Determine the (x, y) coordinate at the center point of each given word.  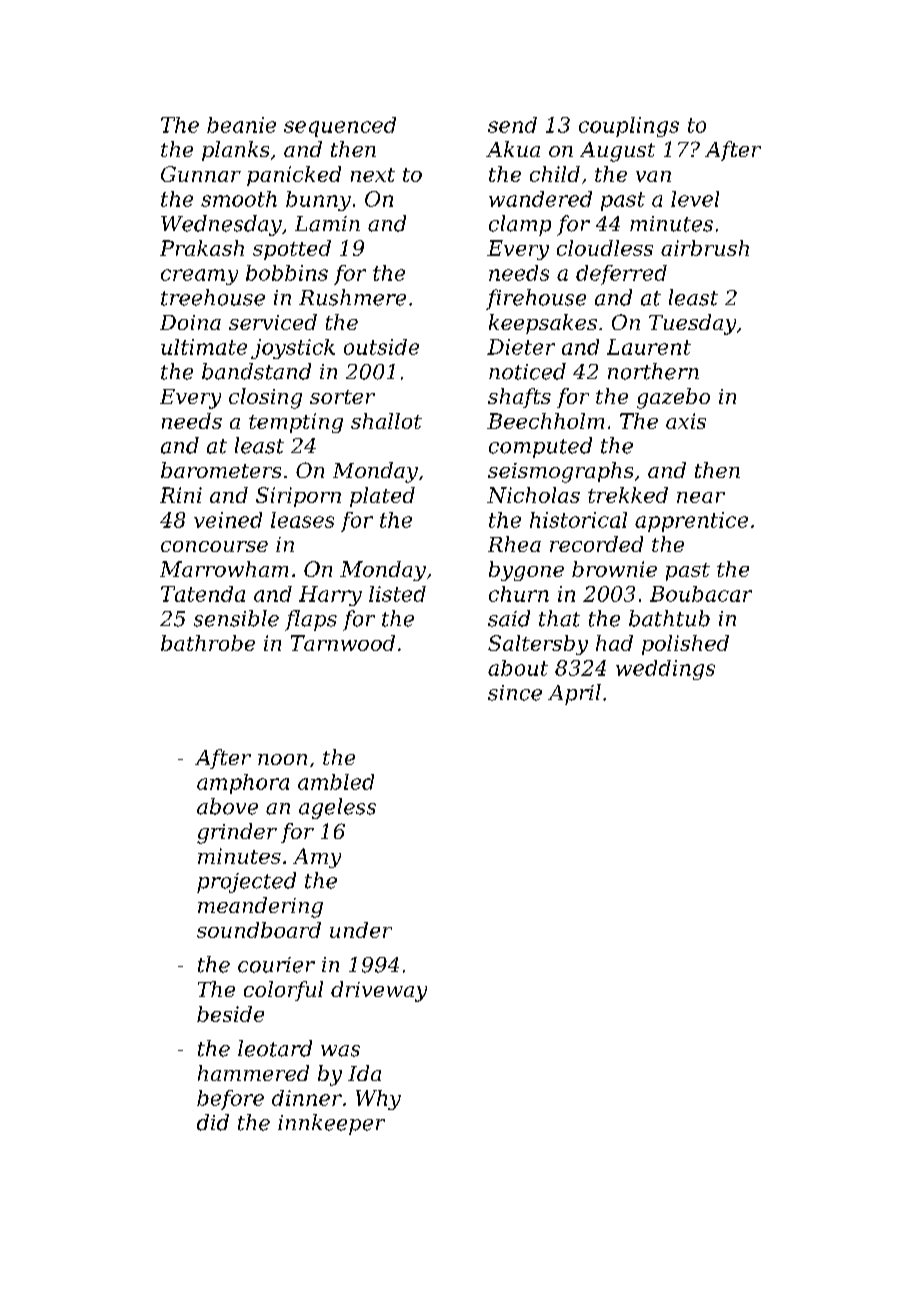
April (574, 694)
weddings (665, 670)
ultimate (204, 347)
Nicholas (533, 495)
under (361, 930)
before (230, 1100)
